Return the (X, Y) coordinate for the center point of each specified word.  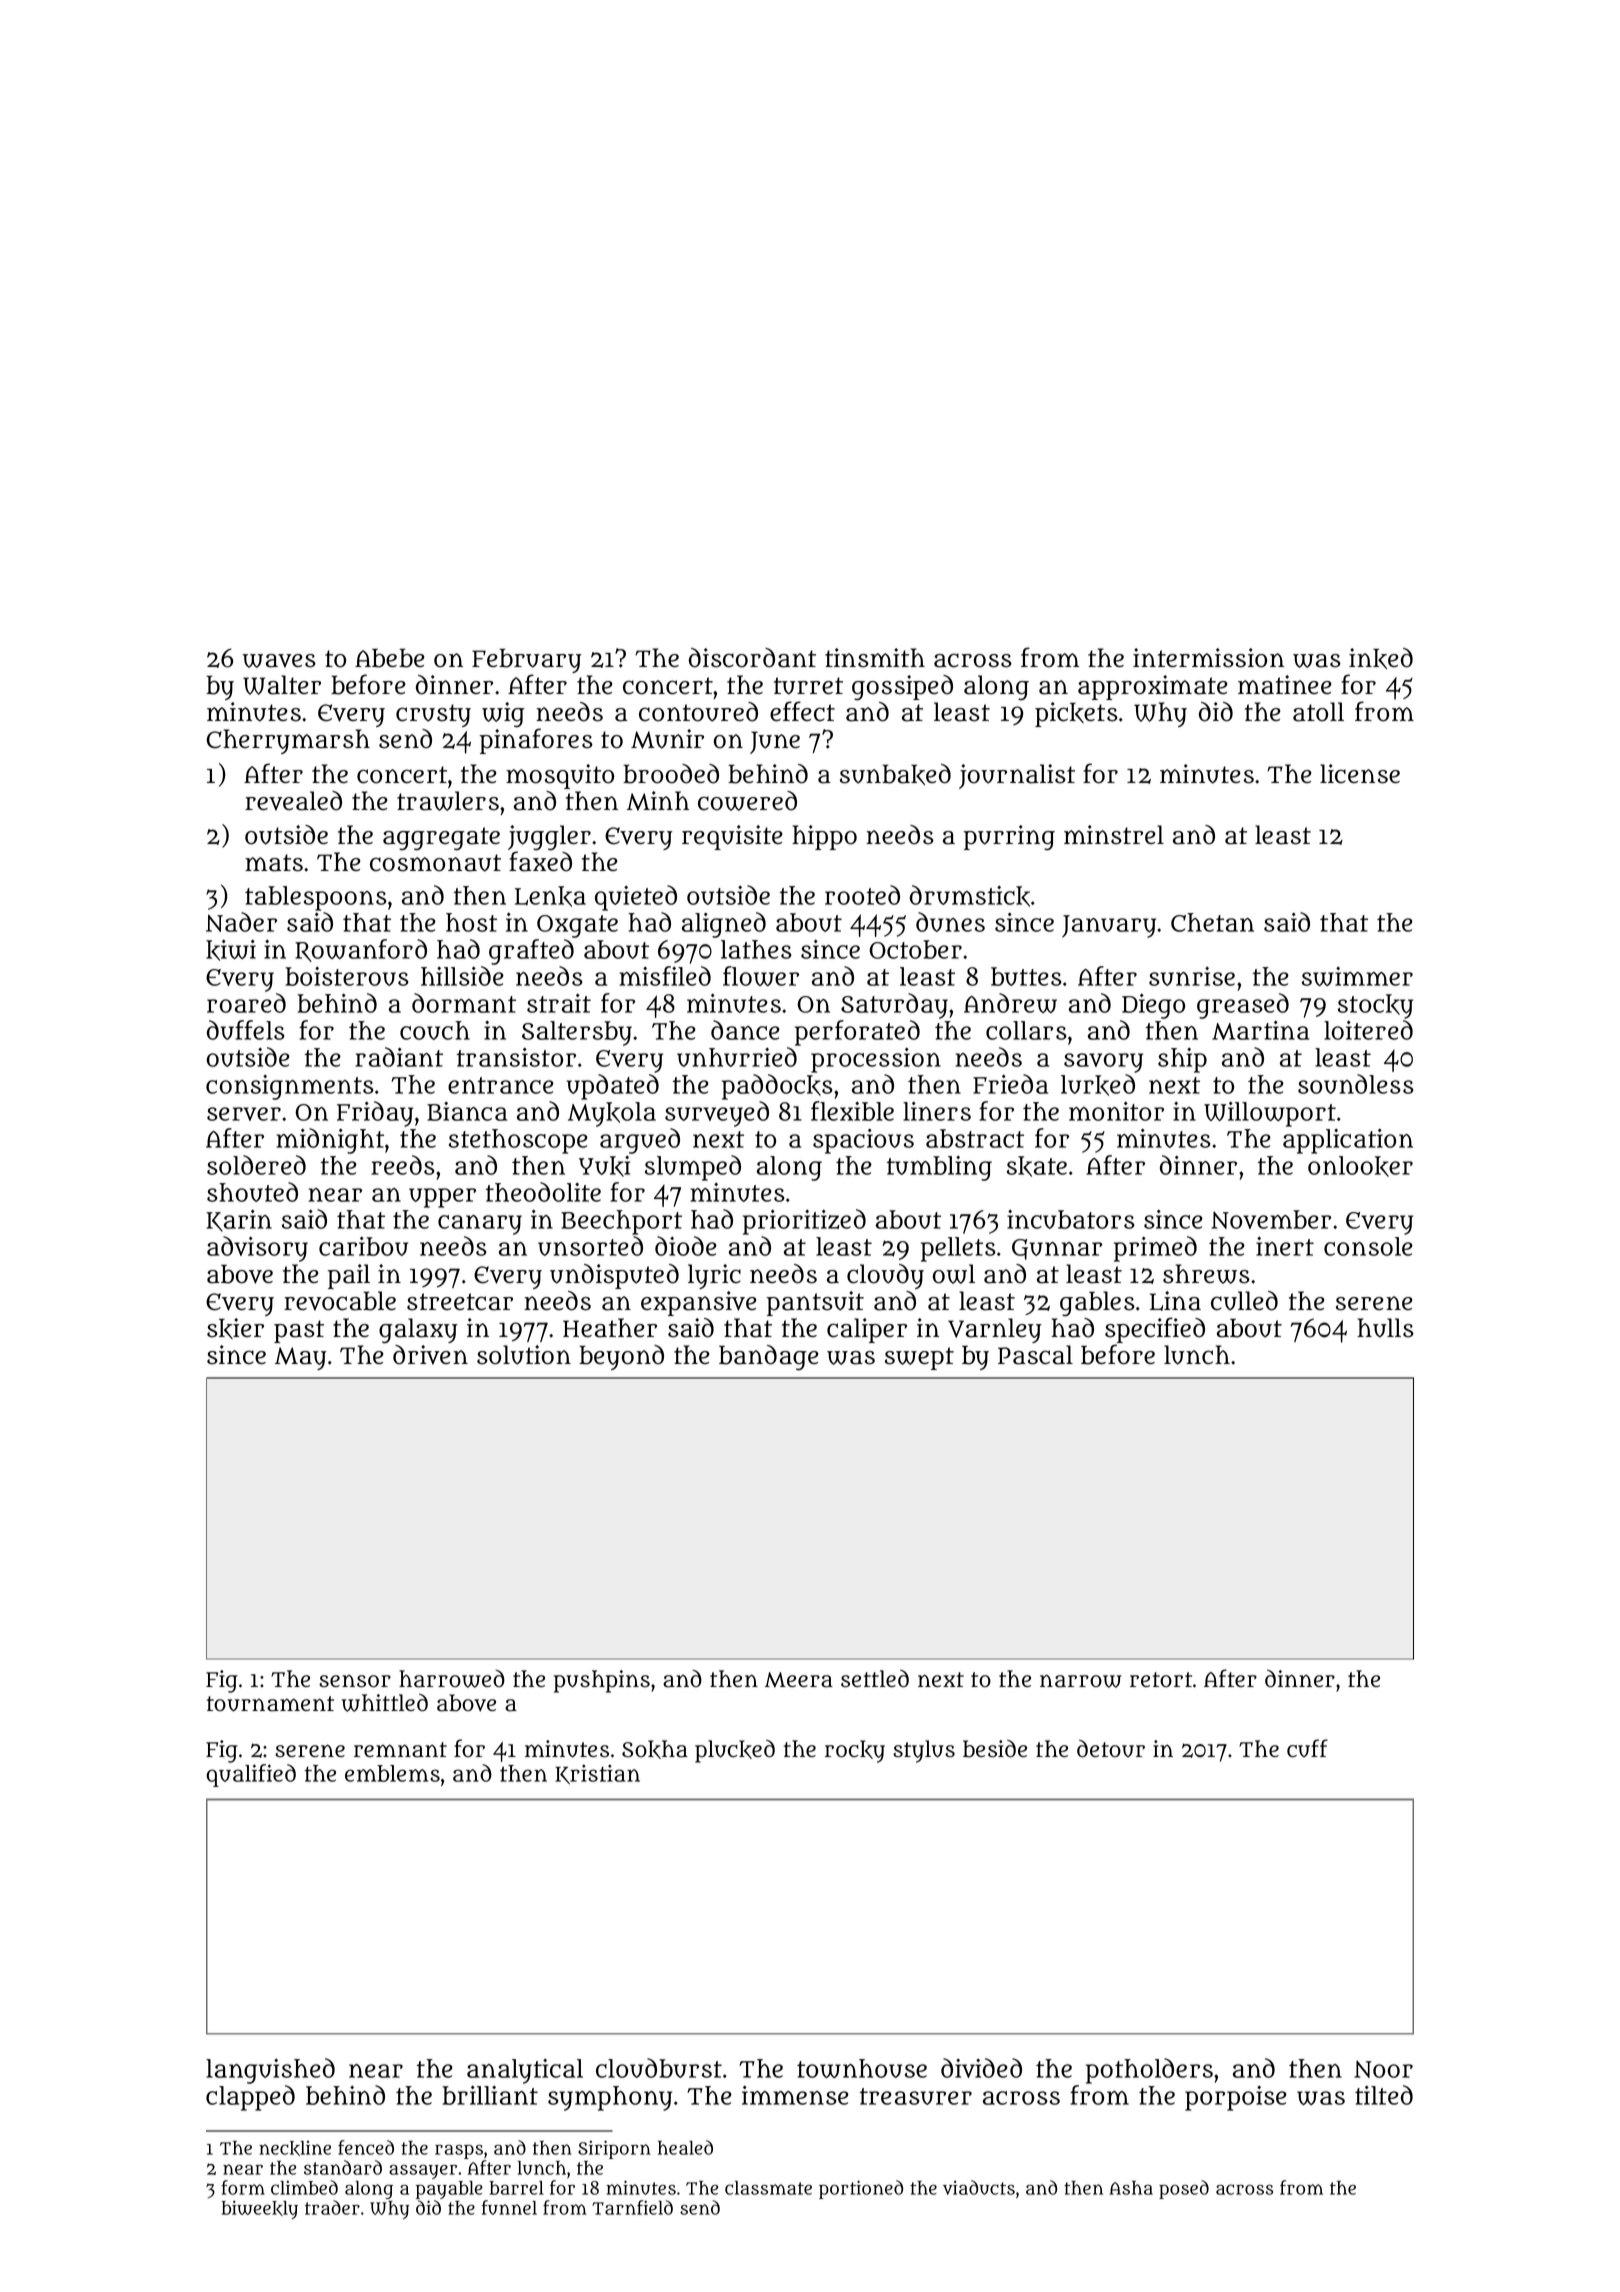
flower (761, 976)
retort (1161, 1680)
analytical (525, 2071)
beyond (621, 1357)
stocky (1375, 1006)
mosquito (560, 776)
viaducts (979, 2187)
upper (442, 1198)
